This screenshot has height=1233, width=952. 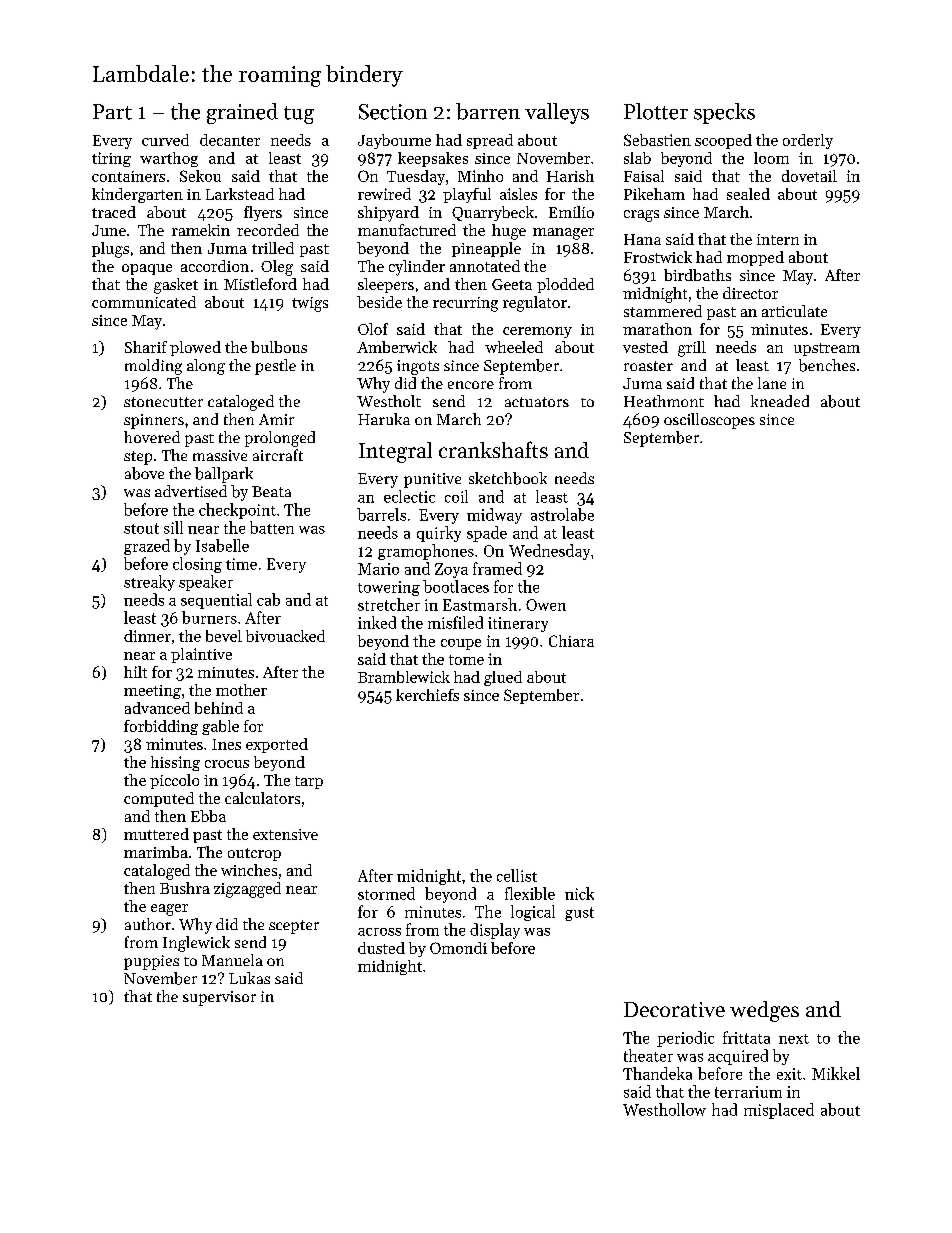 I want to click on nick, so click(x=579, y=893).
